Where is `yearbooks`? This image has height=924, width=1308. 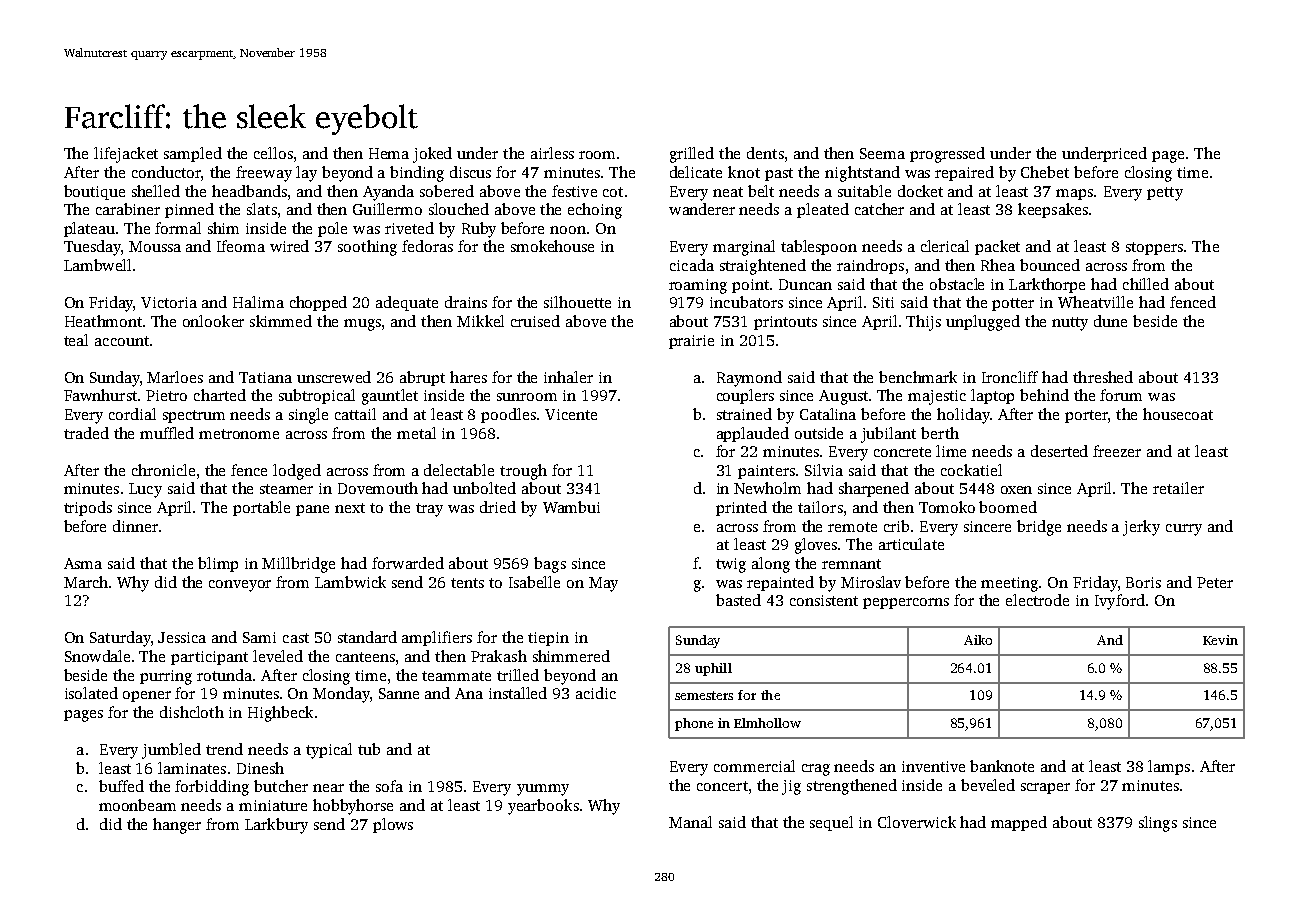
yearbooks is located at coordinates (543, 807).
